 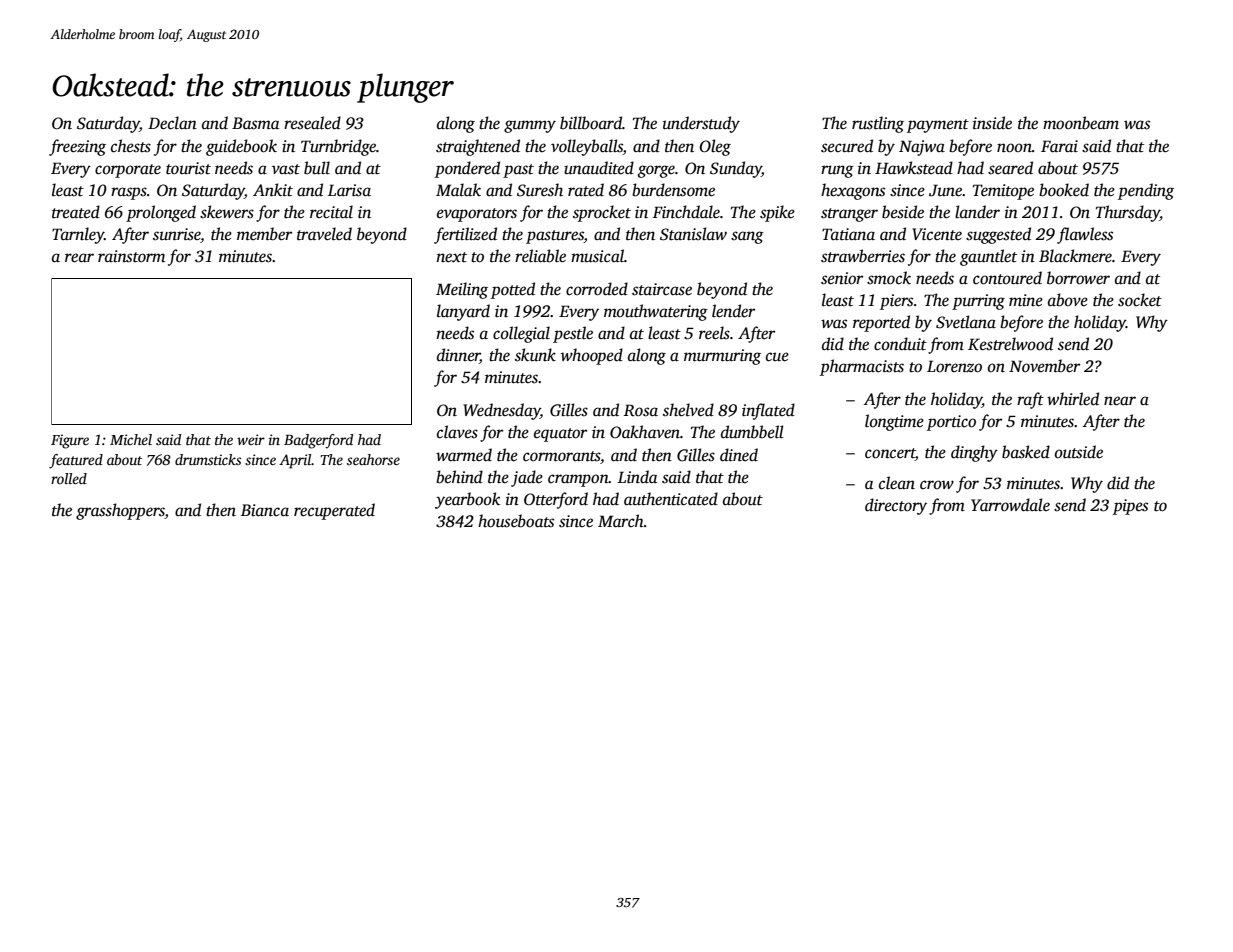 What do you see at coordinates (739, 455) in the page?
I see `dined` at bounding box center [739, 455].
